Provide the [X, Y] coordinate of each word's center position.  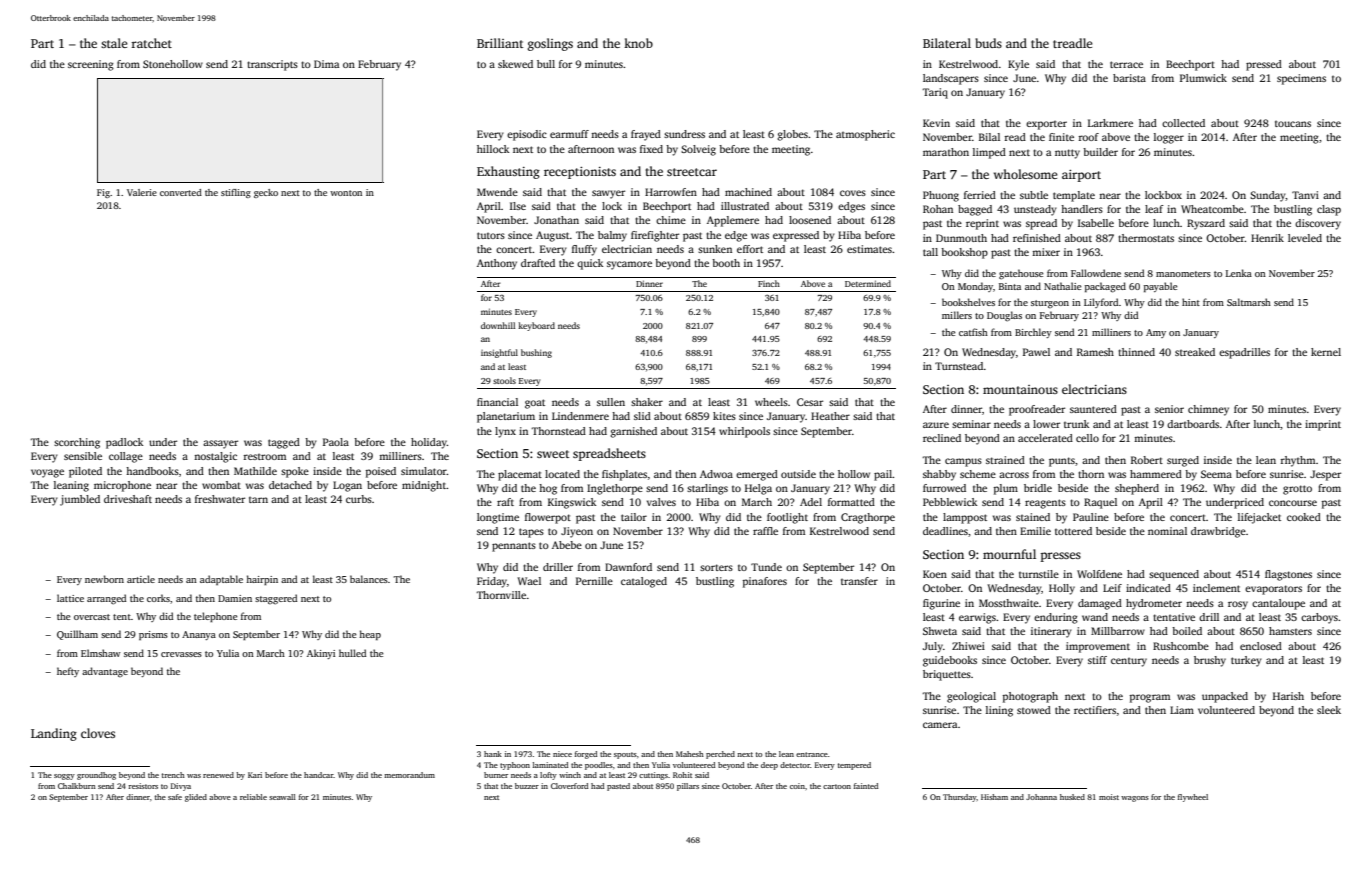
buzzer [527, 786]
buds [988, 43]
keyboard [536, 326]
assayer [220, 444]
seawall [282, 797]
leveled [1305, 238]
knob [638, 43]
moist [1109, 797]
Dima [326, 64]
